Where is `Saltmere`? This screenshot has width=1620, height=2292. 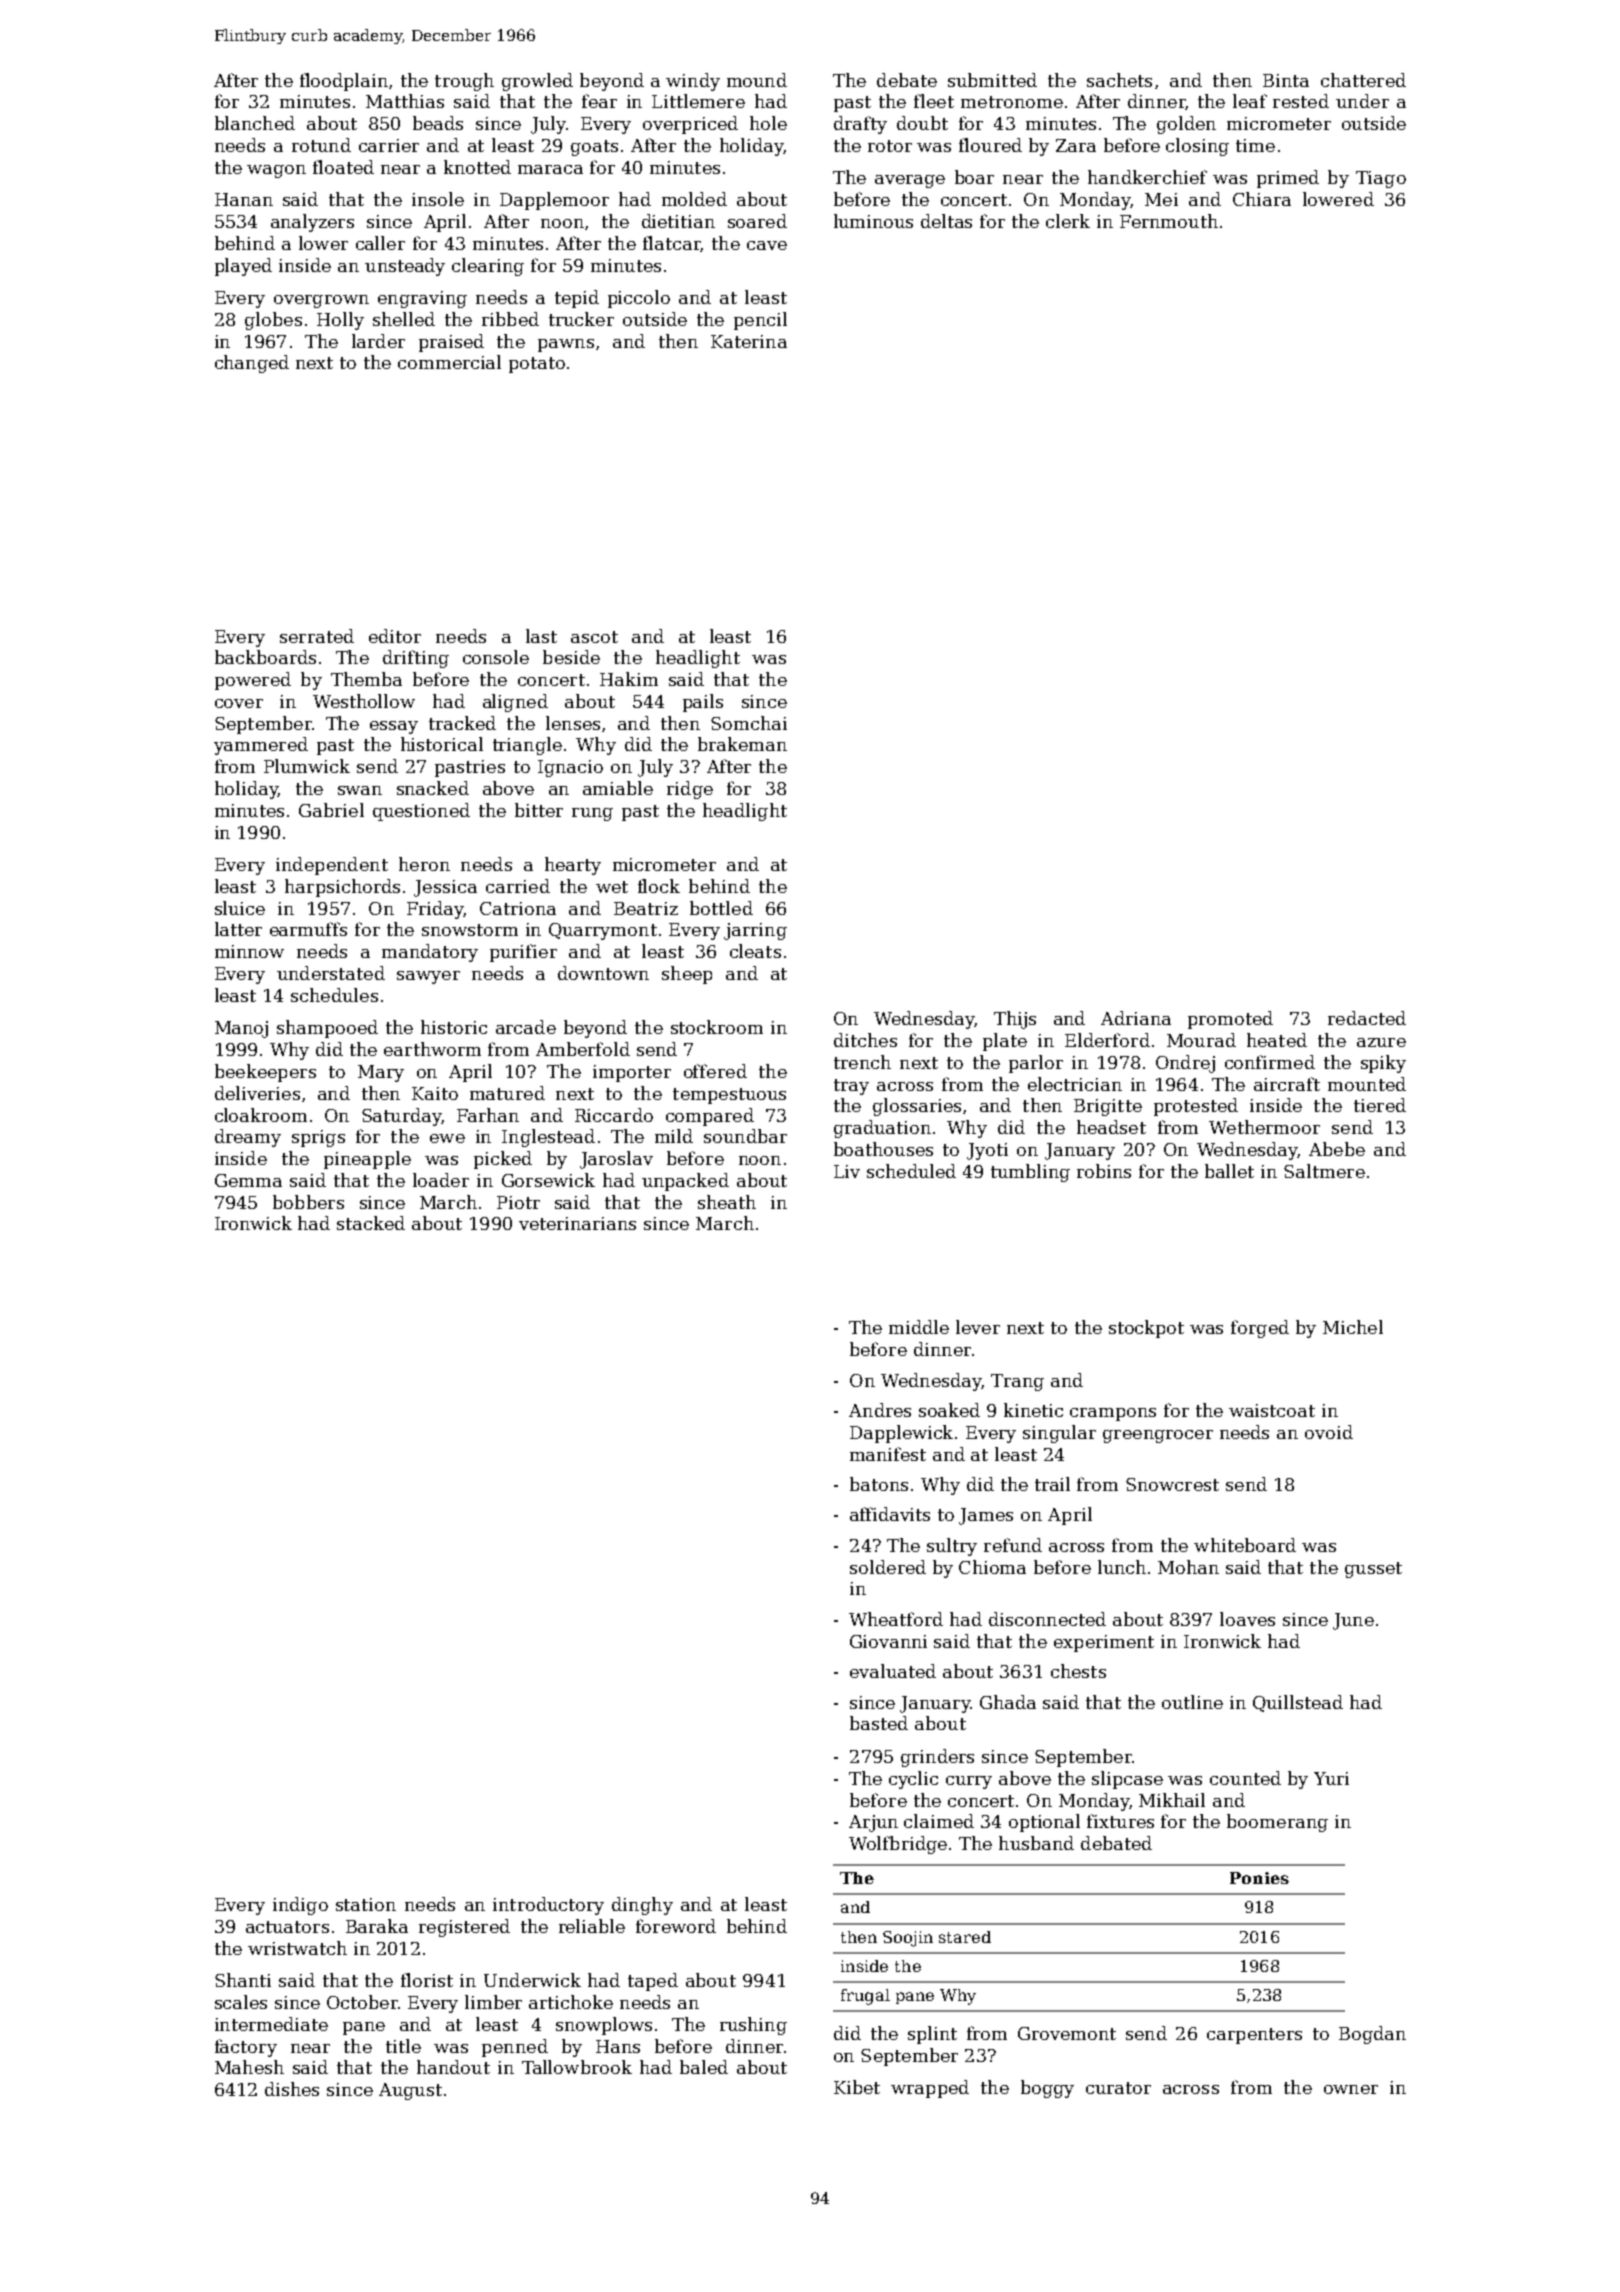
Saltmere is located at coordinates (1324, 1171).
